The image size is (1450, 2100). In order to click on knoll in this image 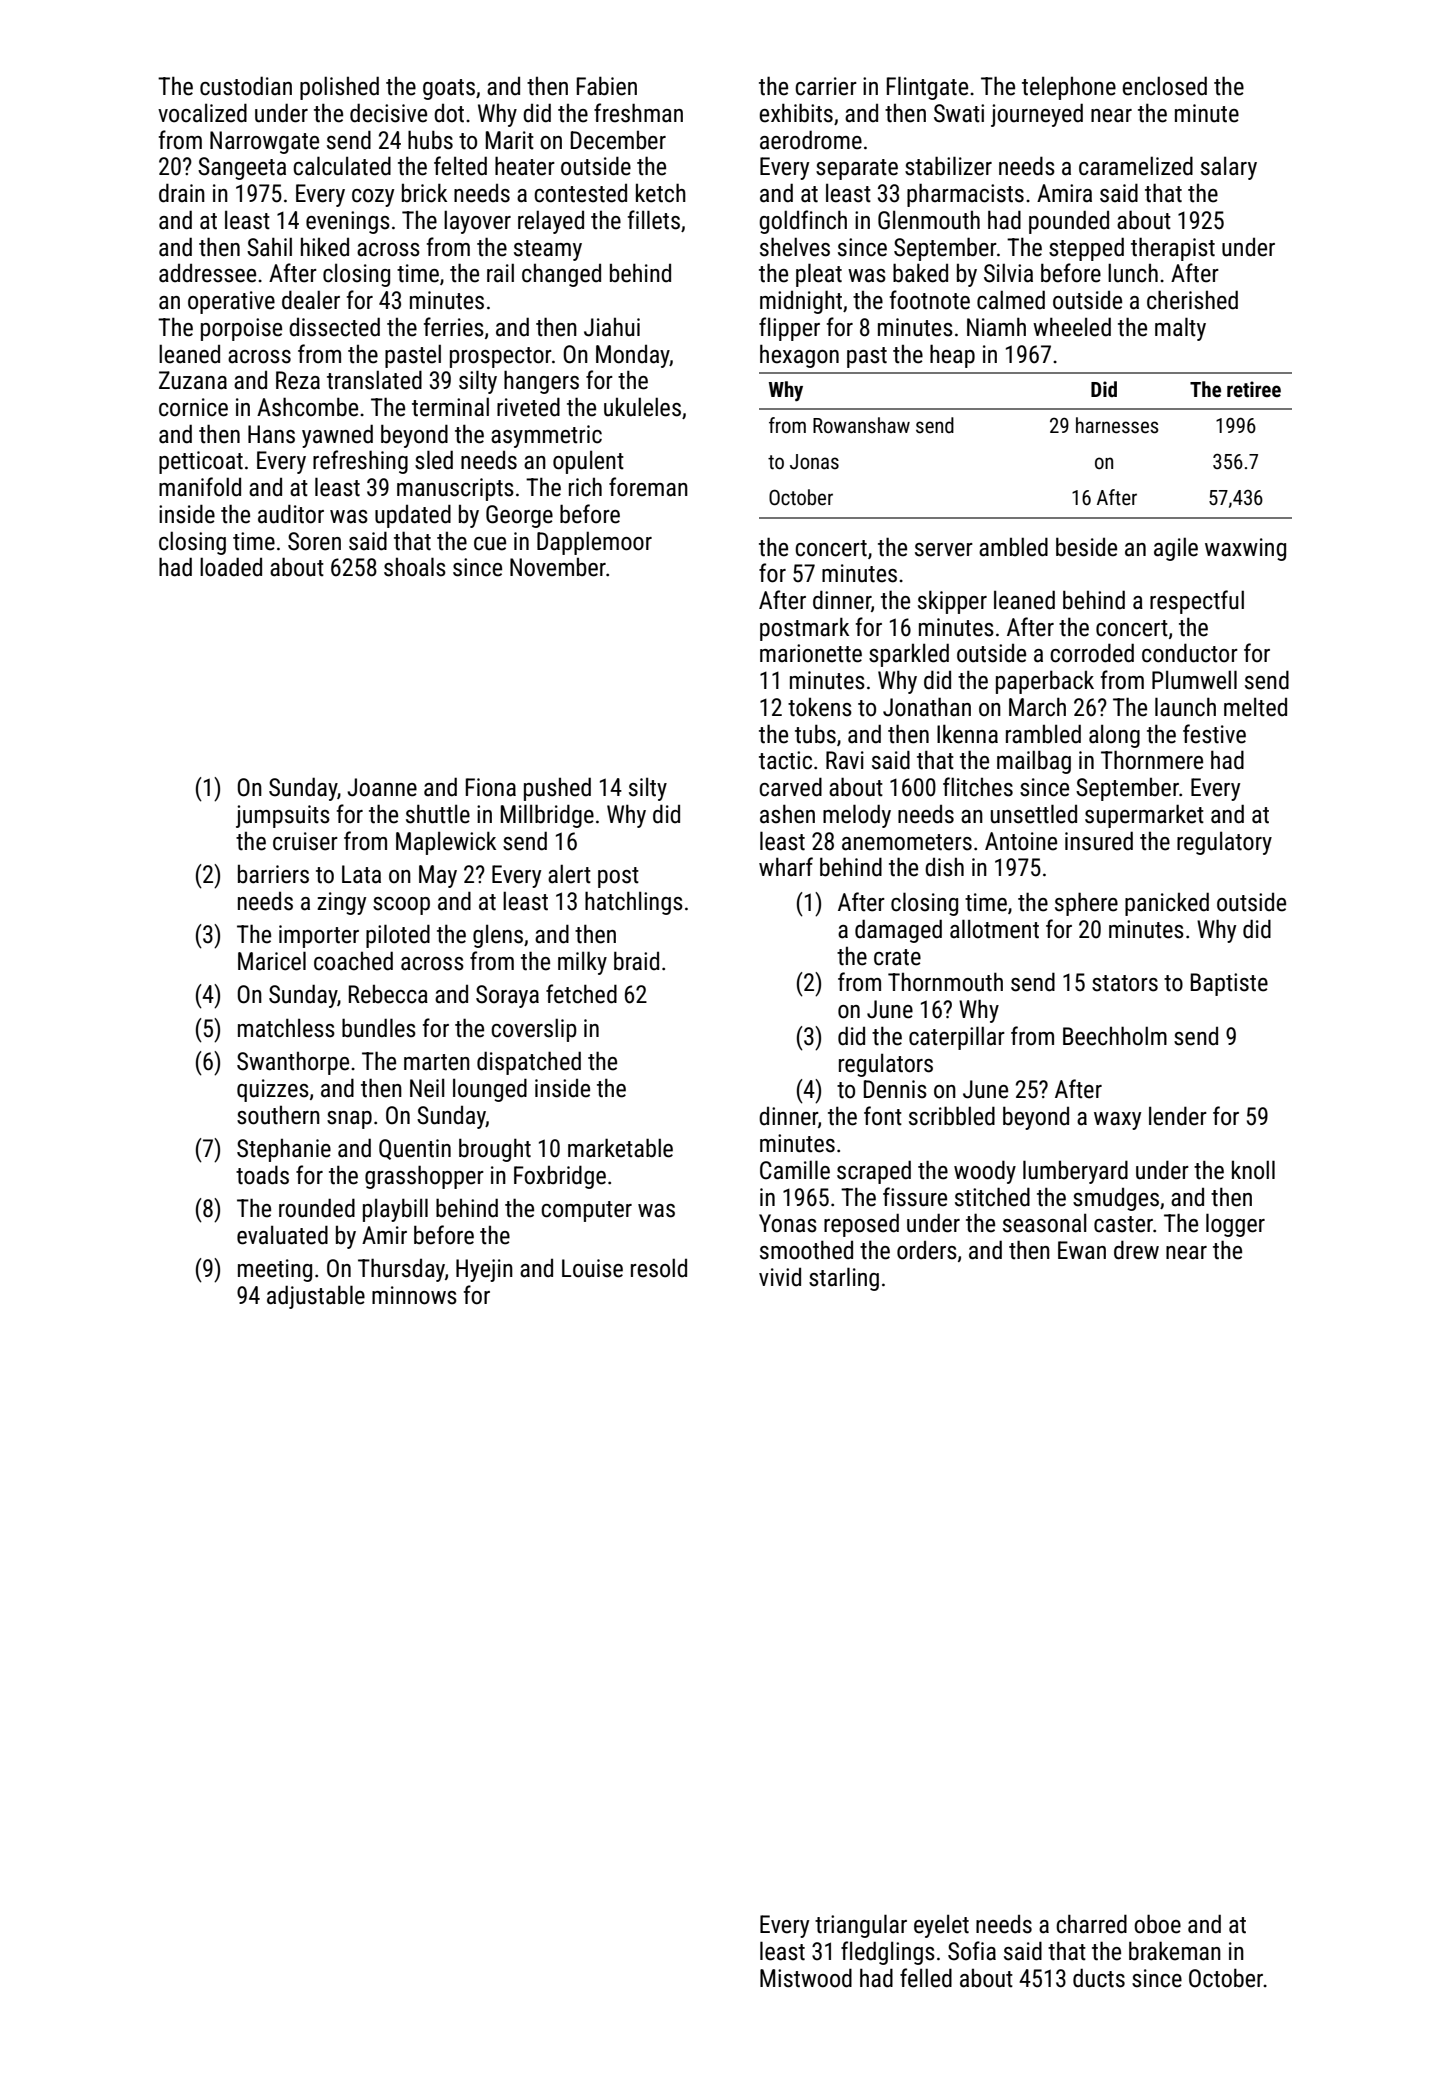, I will do `click(1253, 1170)`.
